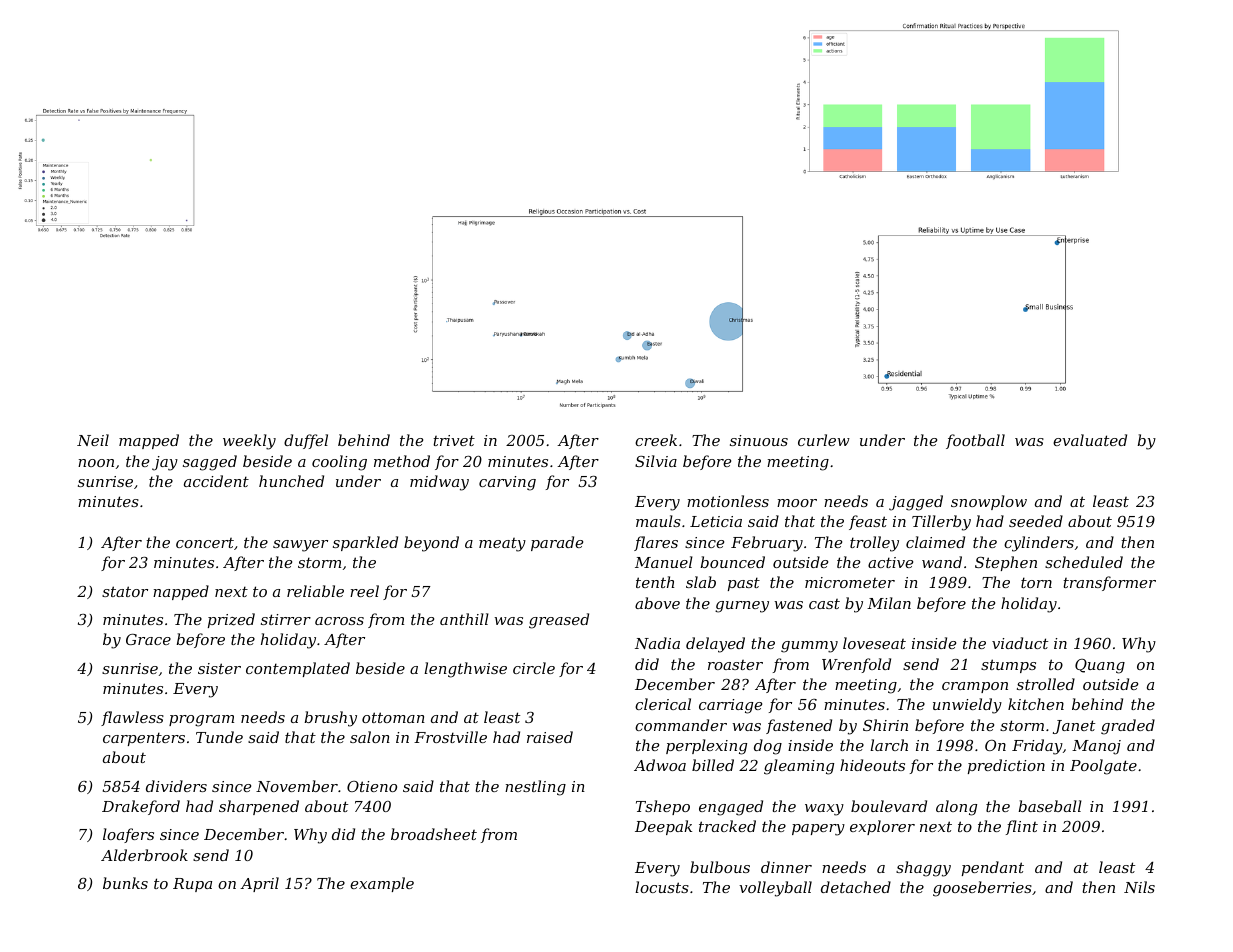 The image size is (1233, 952). What do you see at coordinates (1090, 440) in the image?
I see `evaluated` at bounding box center [1090, 440].
